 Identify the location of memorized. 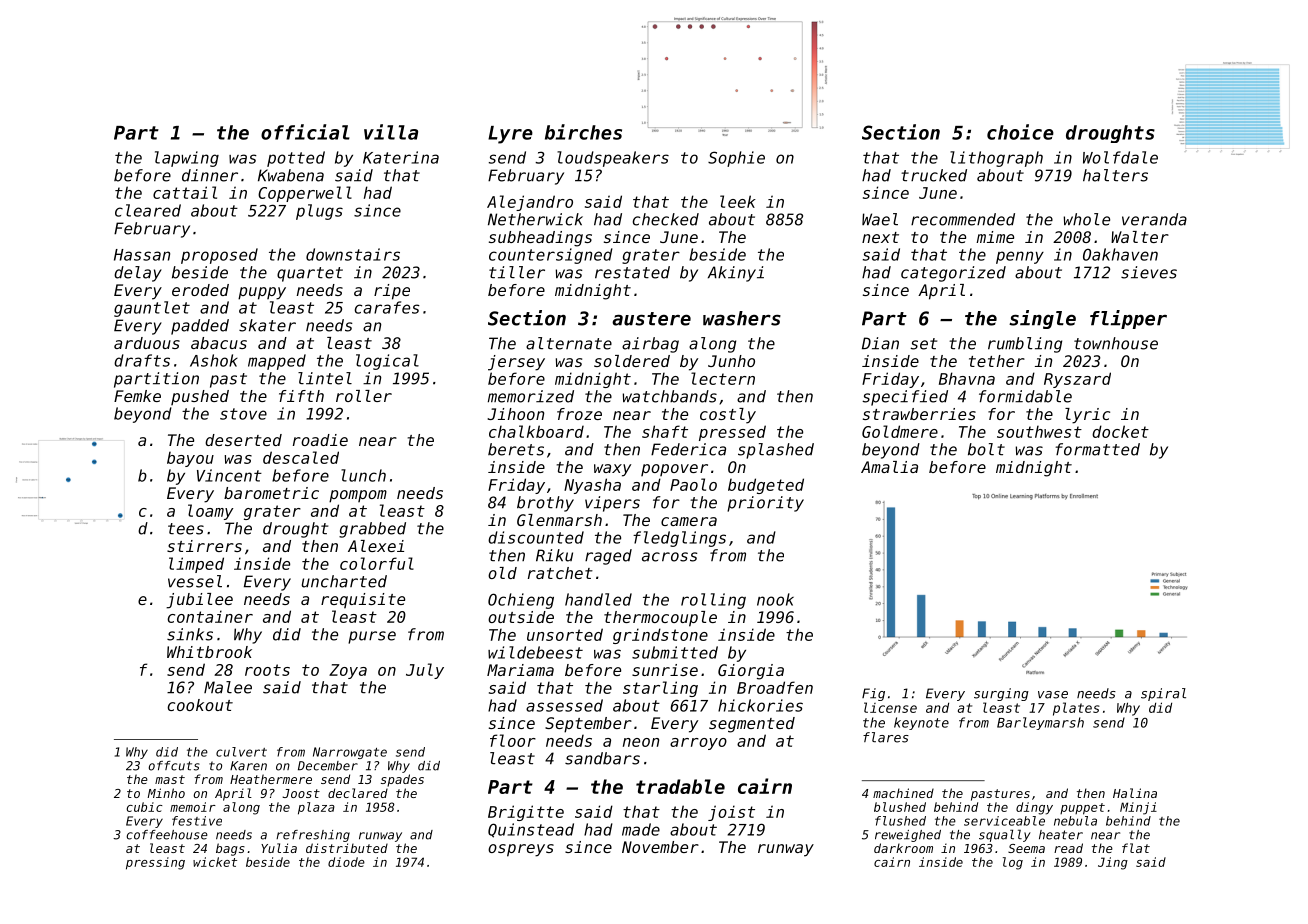
(531, 396).
